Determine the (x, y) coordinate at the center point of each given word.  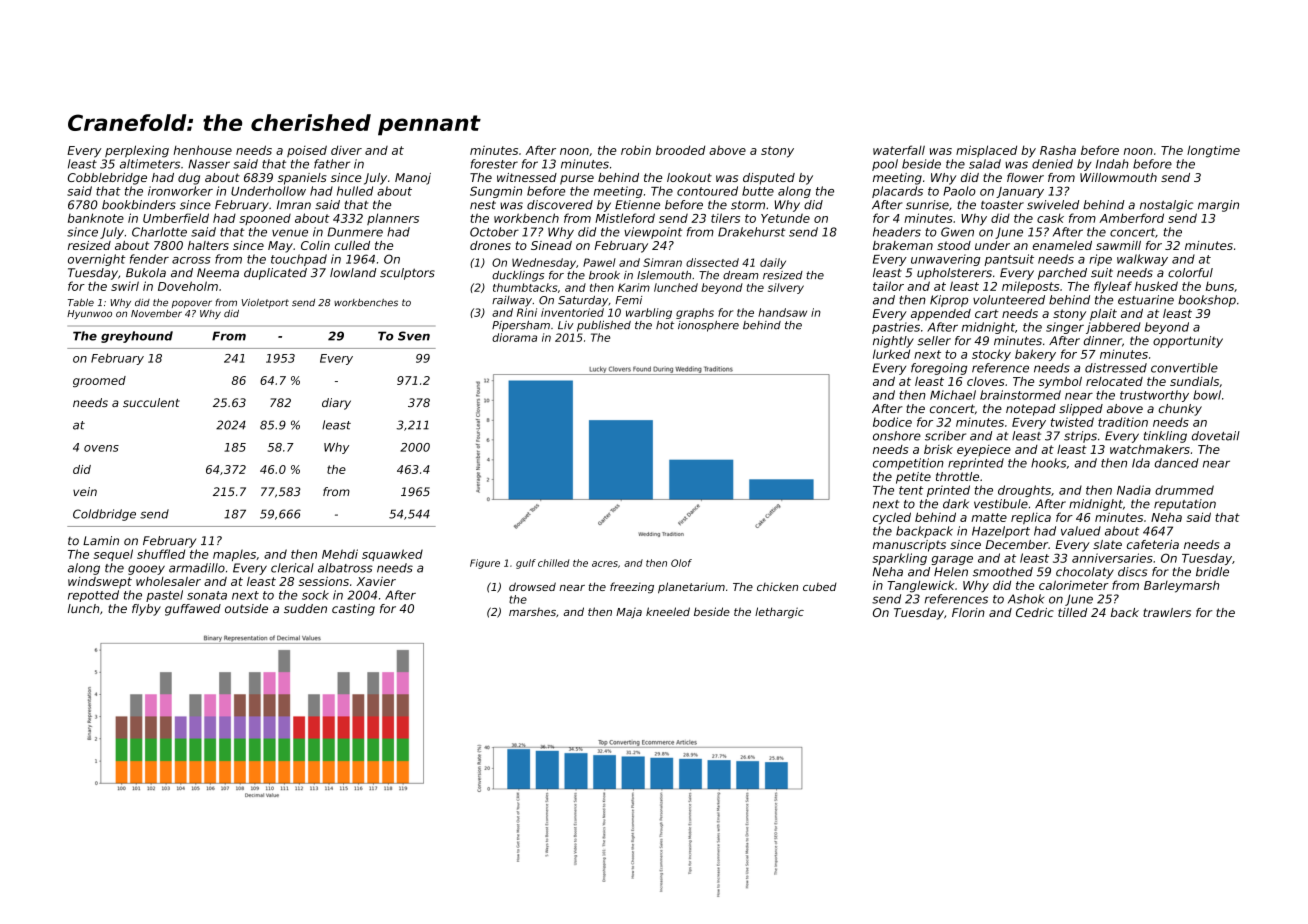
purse (577, 180)
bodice (892, 422)
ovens (101, 448)
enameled (1062, 245)
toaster (1002, 205)
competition (908, 464)
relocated (1114, 381)
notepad (1031, 410)
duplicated (275, 274)
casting (353, 610)
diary (336, 404)
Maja (629, 613)
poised (307, 151)
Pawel (599, 262)
